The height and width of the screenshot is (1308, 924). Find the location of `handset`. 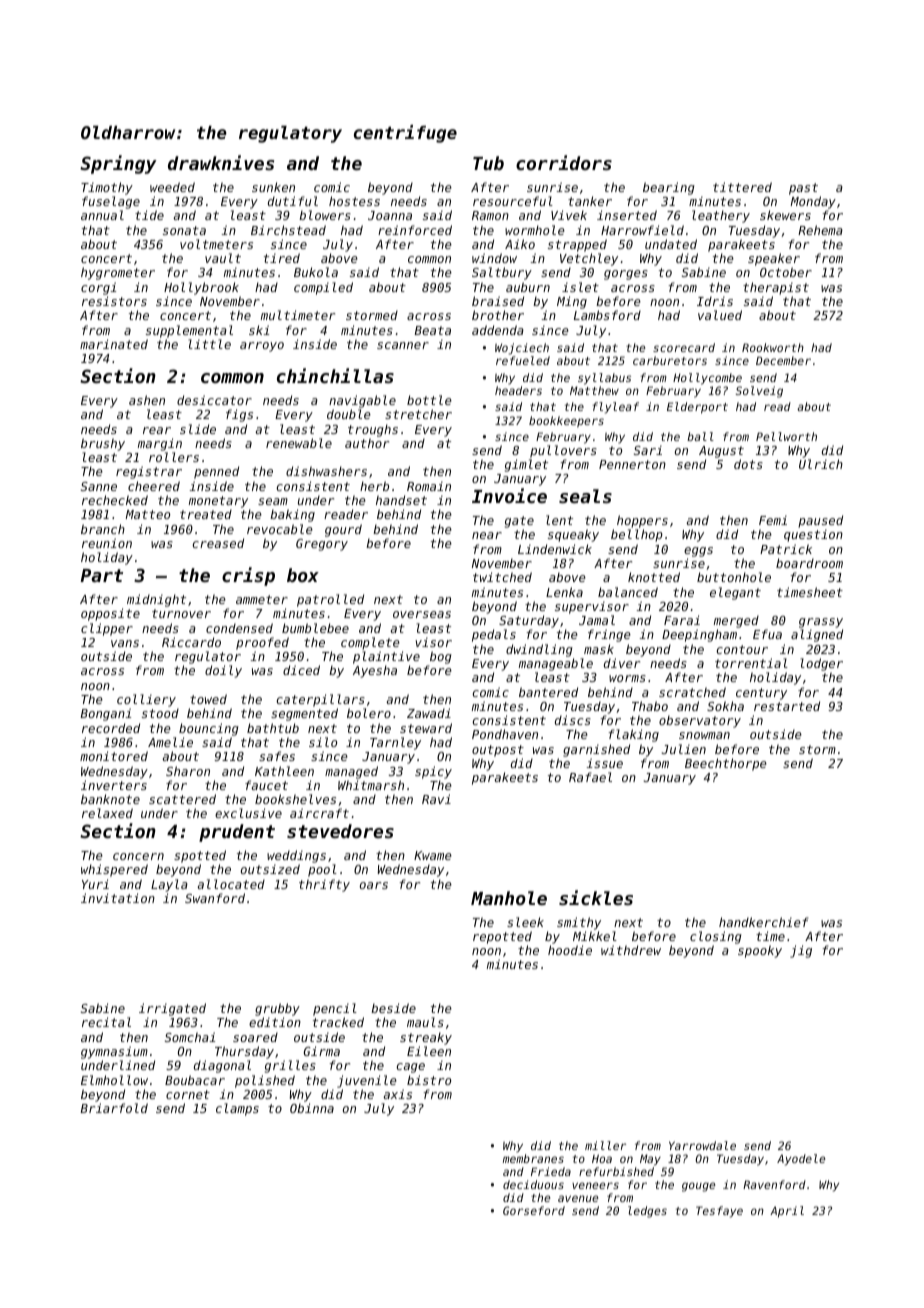

handset is located at coordinates (401, 500).
